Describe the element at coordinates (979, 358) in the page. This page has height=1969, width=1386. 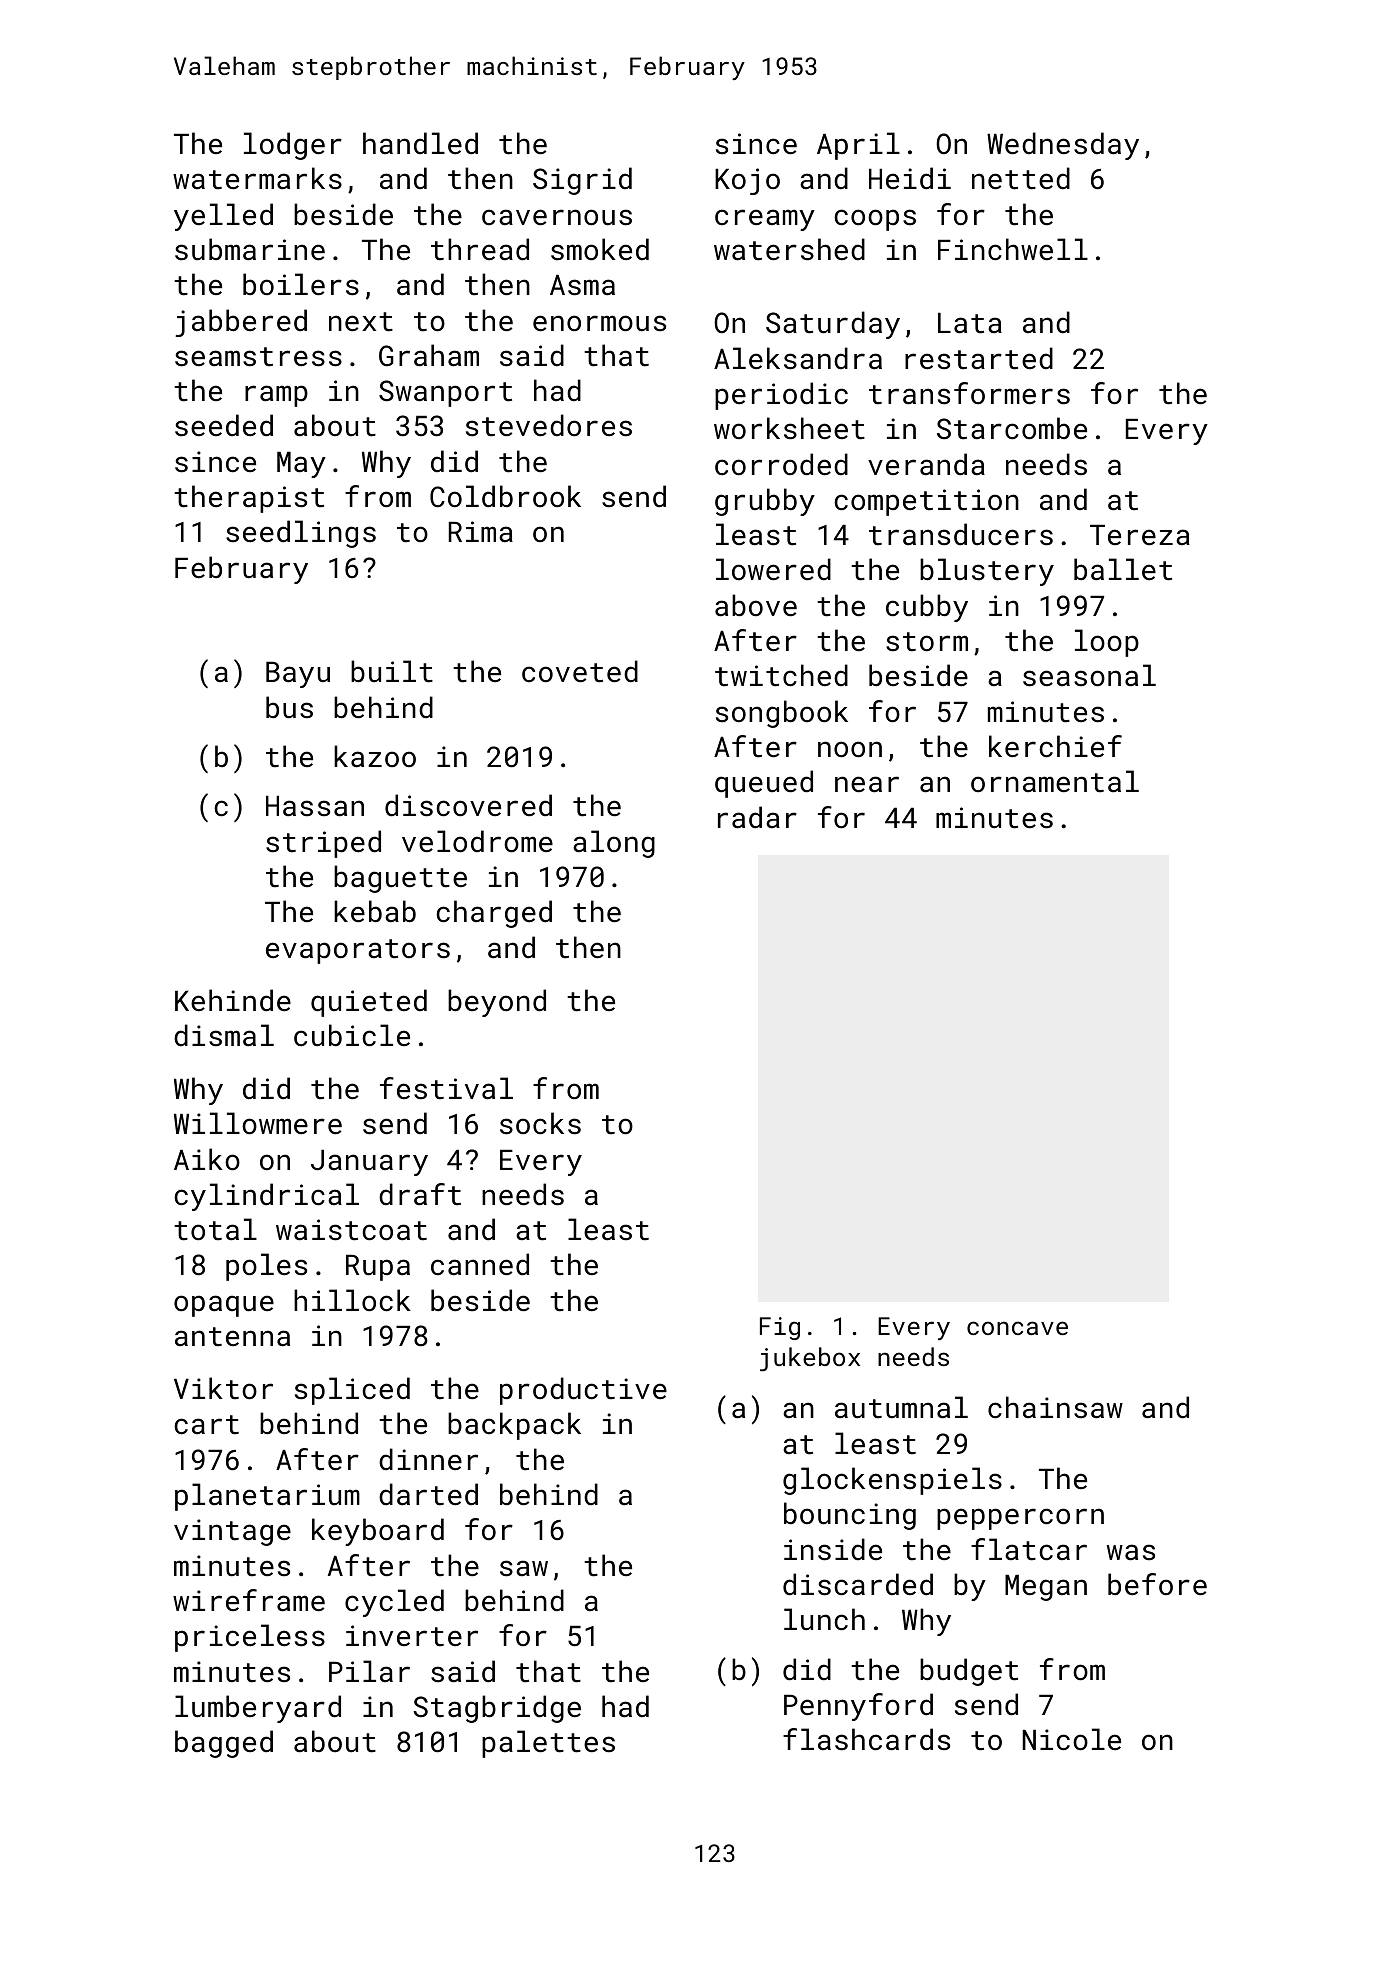
I see `restarted` at that location.
